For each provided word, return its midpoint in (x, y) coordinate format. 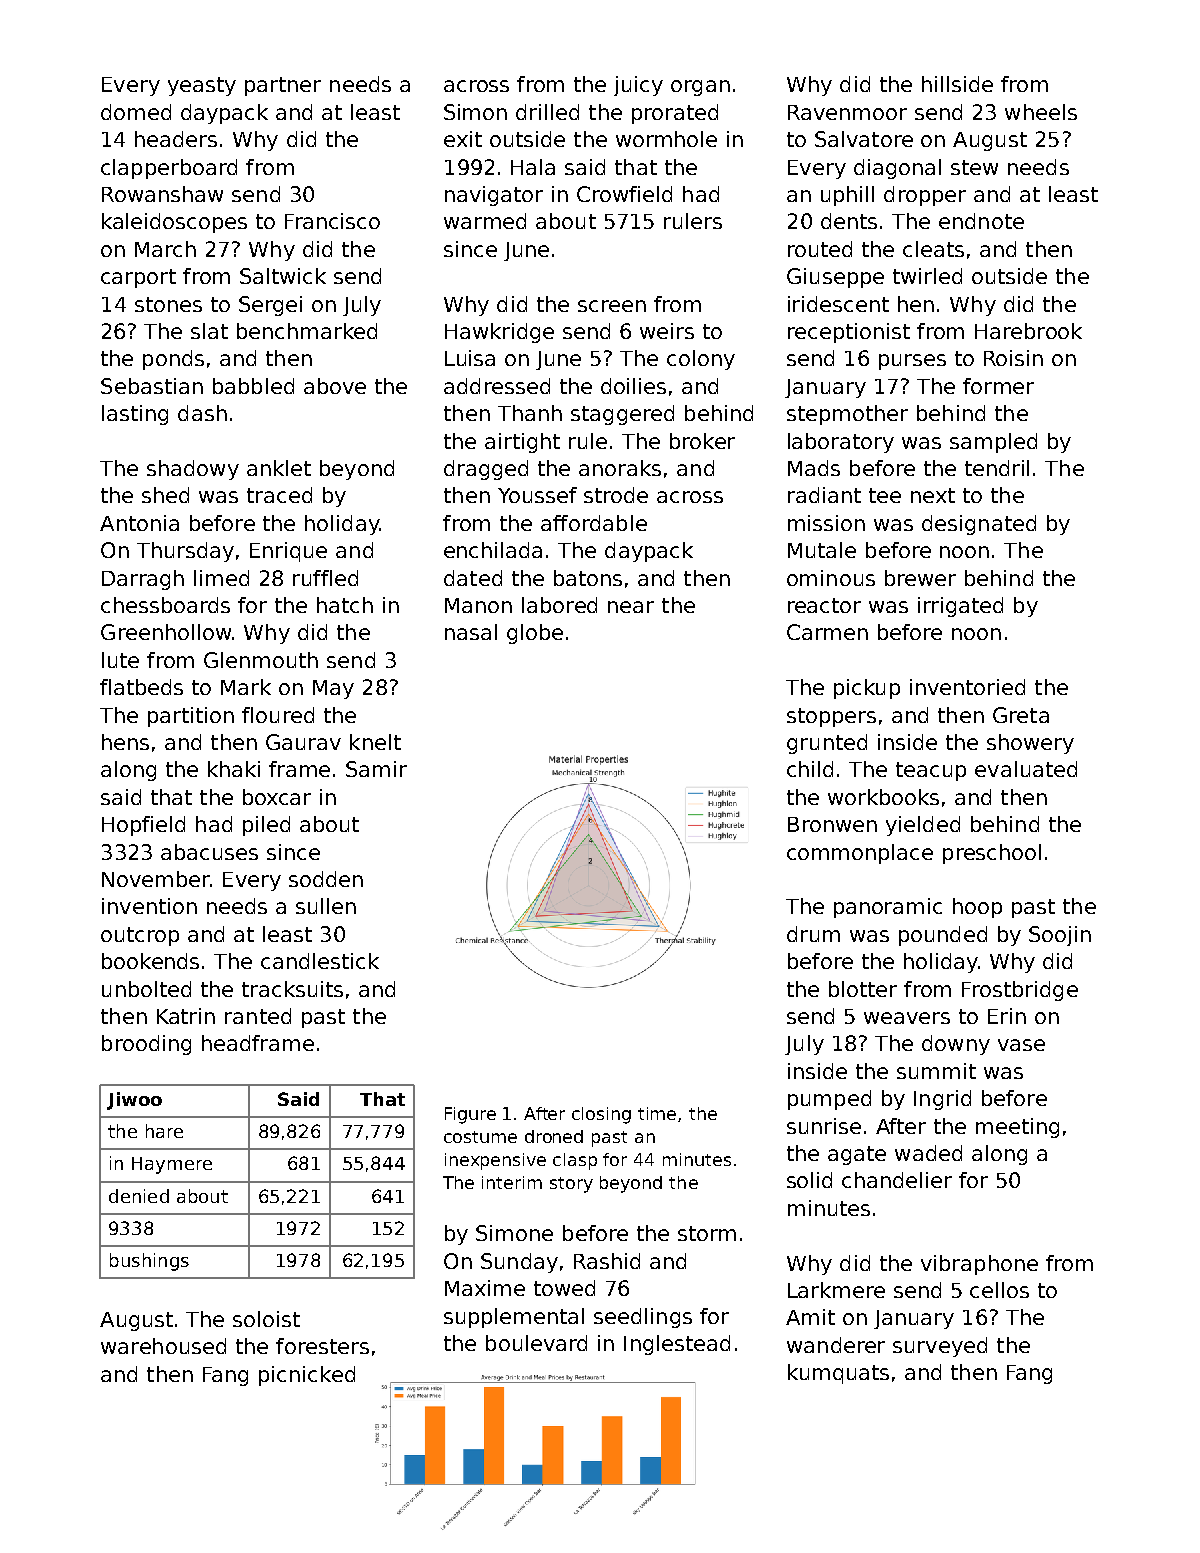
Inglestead (677, 1345)
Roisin (1013, 358)
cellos (999, 1290)
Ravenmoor (847, 112)
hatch (345, 605)
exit (463, 139)
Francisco (332, 221)
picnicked (307, 1376)
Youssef (537, 495)
